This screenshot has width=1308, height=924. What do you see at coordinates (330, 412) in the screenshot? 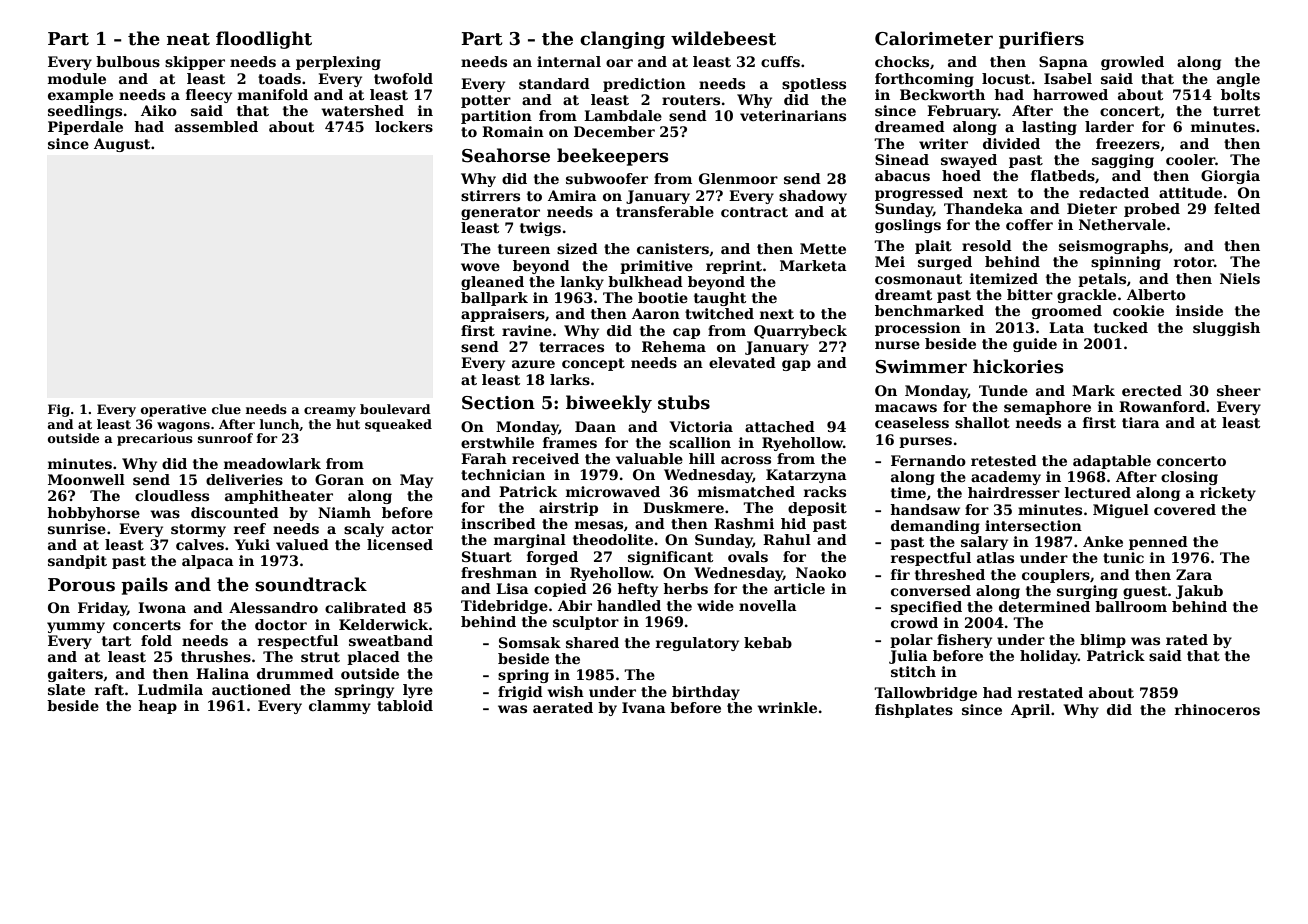
I see `creamy` at bounding box center [330, 412].
